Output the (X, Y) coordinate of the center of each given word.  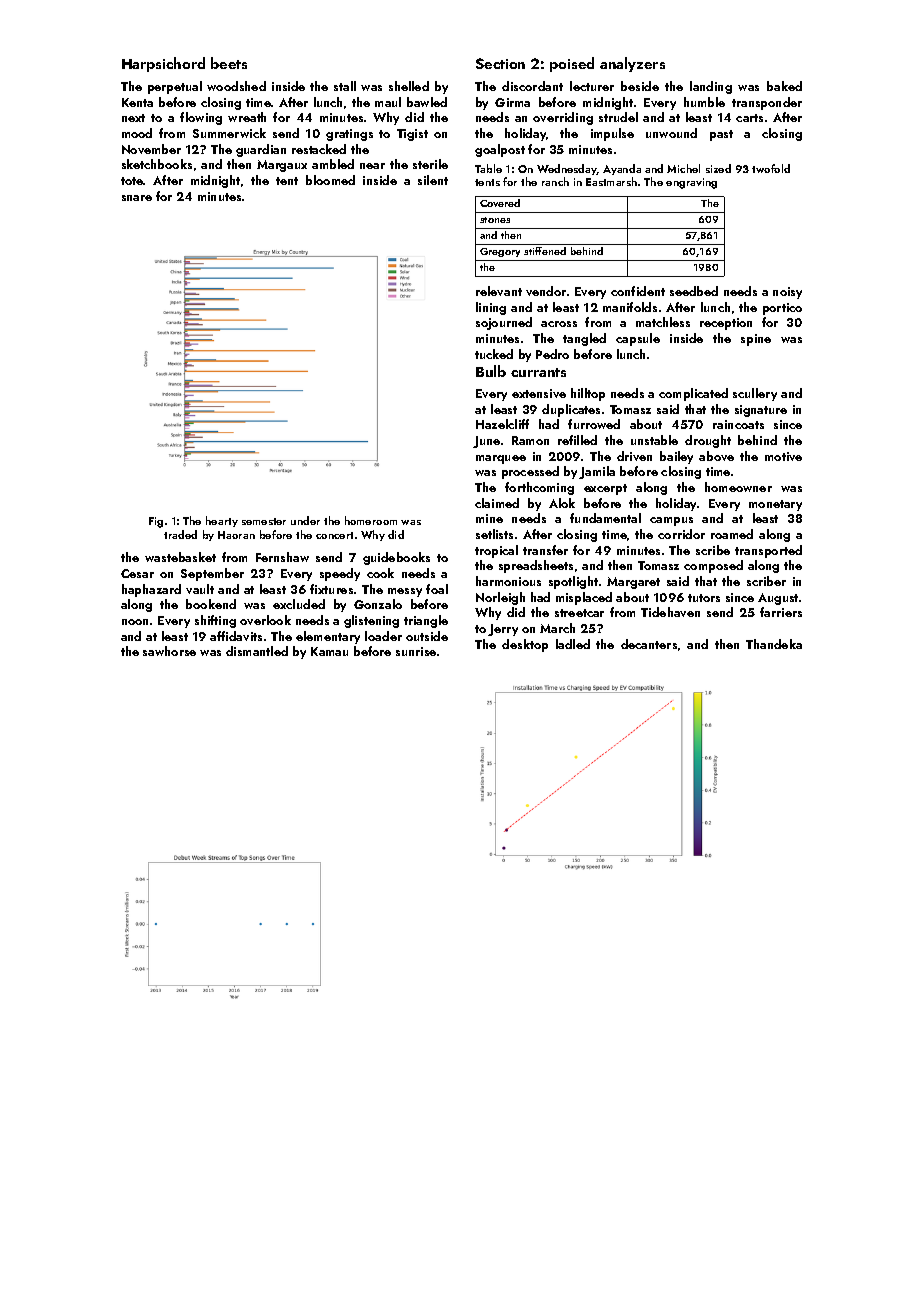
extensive (539, 393)
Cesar (137, 573)
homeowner (738, 487)
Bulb (491, 371)
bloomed (330, 180)
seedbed (694, 291)
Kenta (137, 102)
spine (756, 340)
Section (500, 63)
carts (749, 118)
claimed (497, 503)
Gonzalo (378, 604)
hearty (222, 521)
